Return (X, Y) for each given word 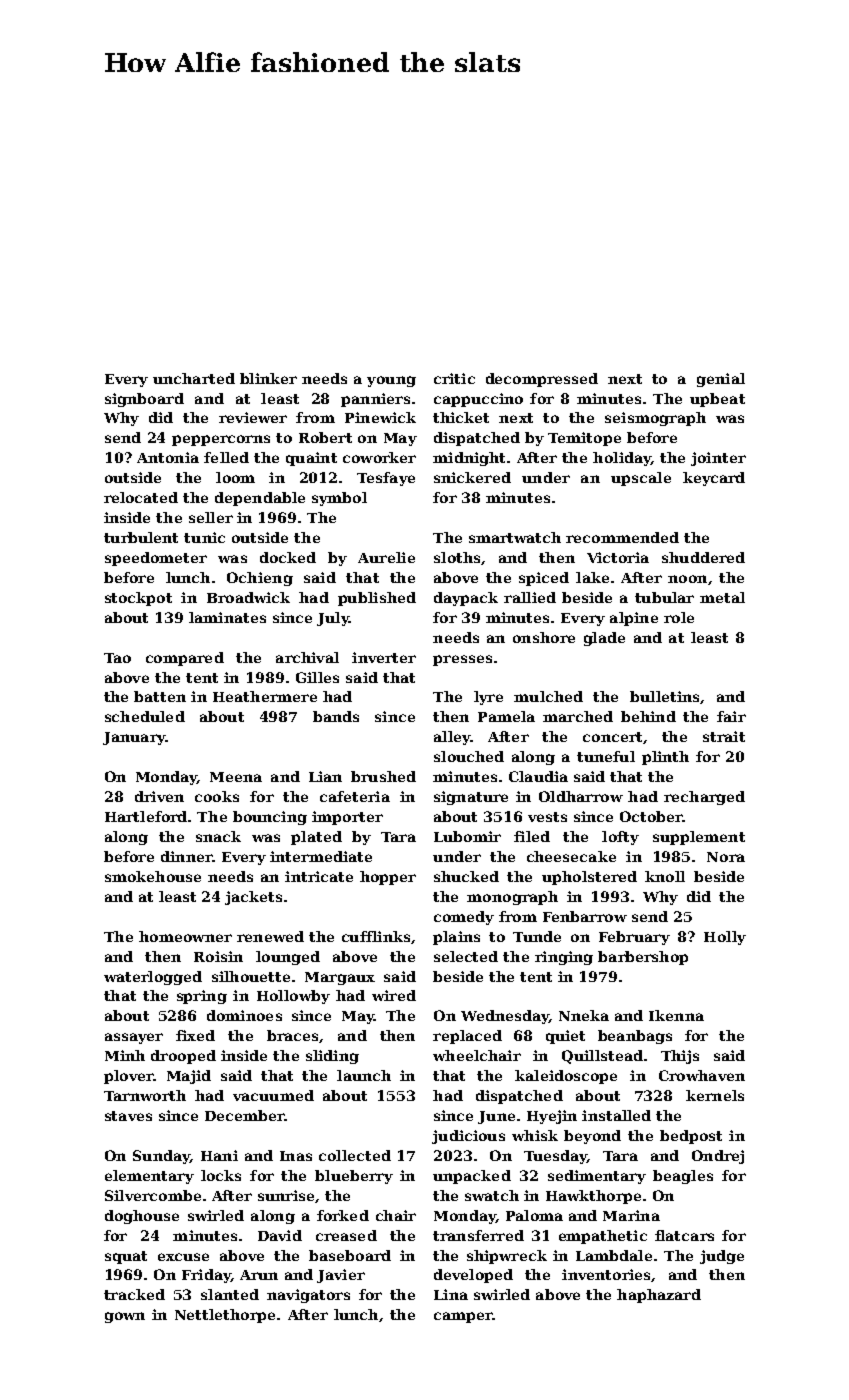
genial (721, 380)
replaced (467, 1037)
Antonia (168, 457)
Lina (451, 1294)
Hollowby (293, 997)
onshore (544, 637)
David (280, 1235)
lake (592, 577)
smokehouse (153, 876)
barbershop (643, 958)
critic (454, 378)
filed (532, 836)
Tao (117, 658)
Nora (726, 857)
